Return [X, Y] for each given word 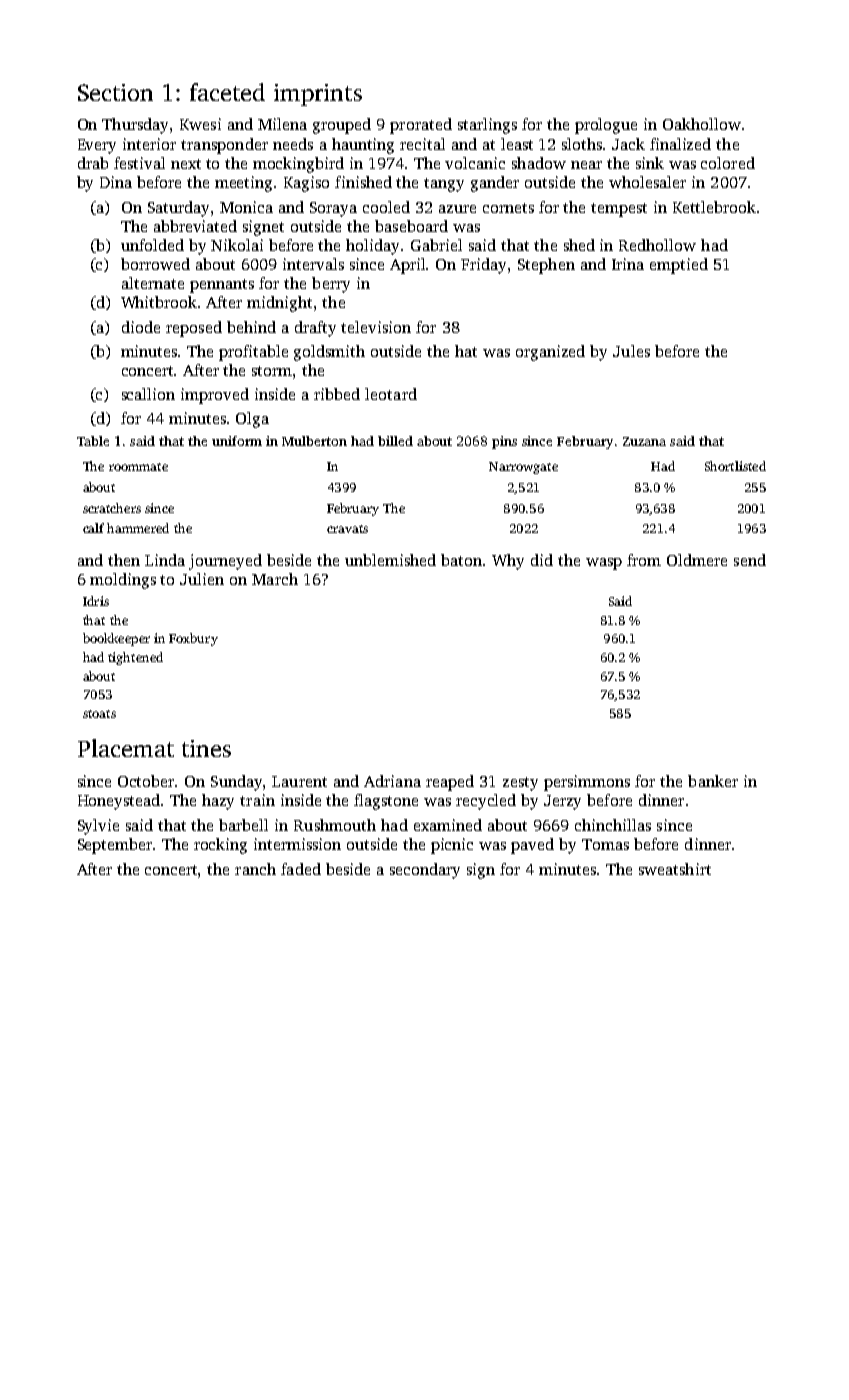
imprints [318, 95]
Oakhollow [702, 124]
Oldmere [697, 560]
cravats [347, 529]
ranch [255, 869]
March [275, 579]
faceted [227, 92]
